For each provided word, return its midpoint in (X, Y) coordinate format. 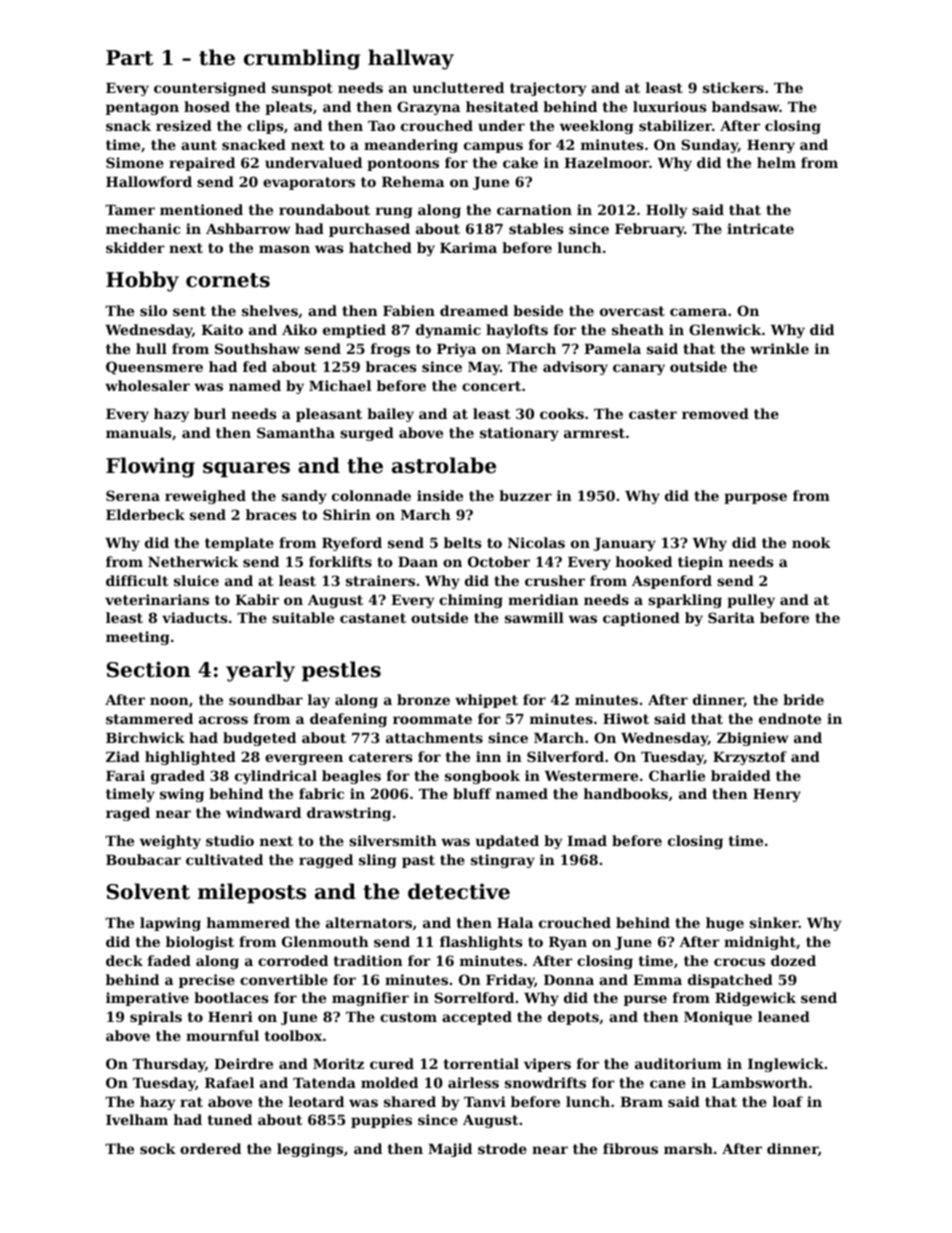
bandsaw (746, 106)
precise (207, 981)
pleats (288, 108)
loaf (788, 1101)
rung (394, 212)
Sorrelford (474, 997)
